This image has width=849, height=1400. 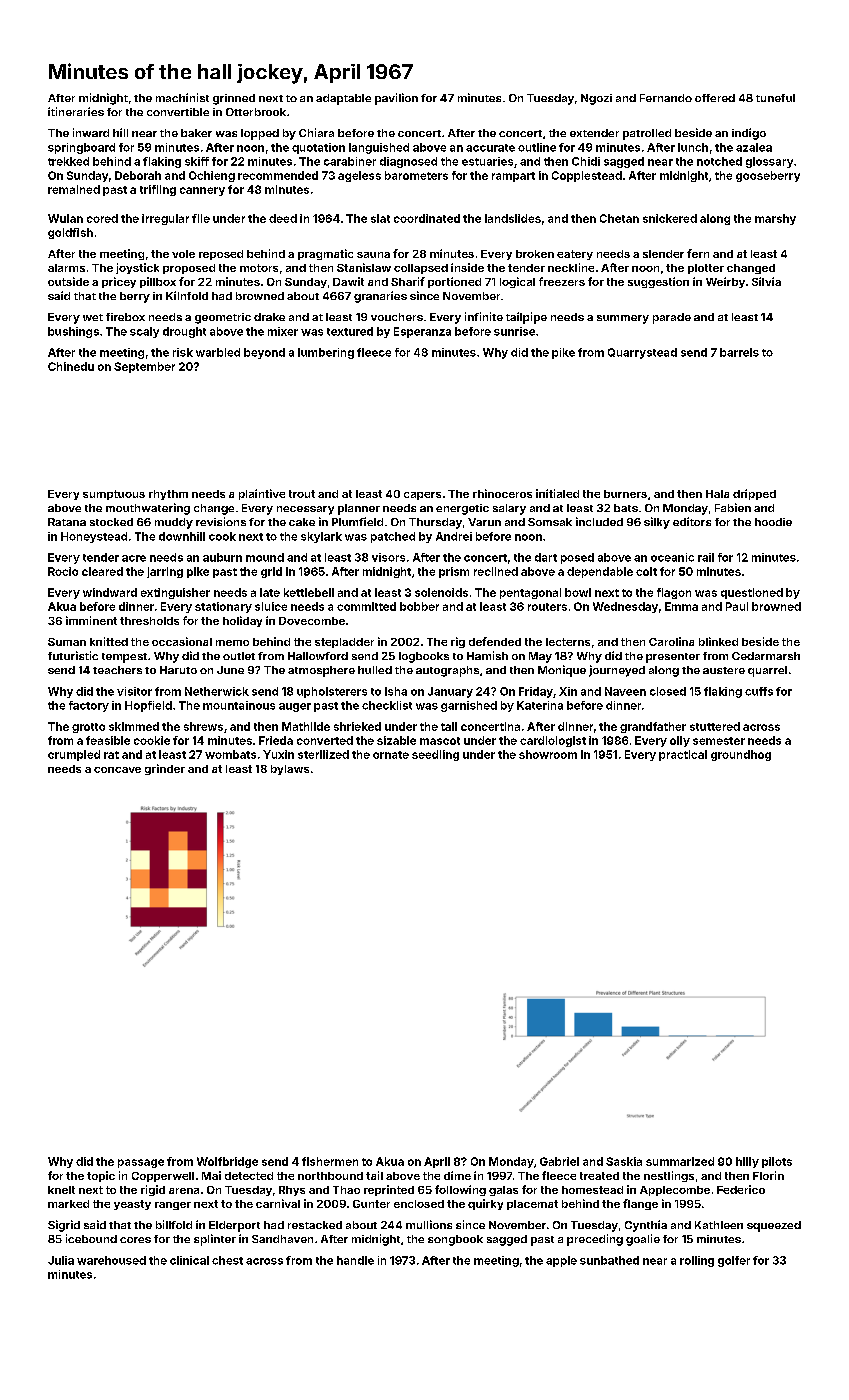 What do you see at coordinates (462, 509) in the image?
I see `energetic` at bounding box center [462, 509].
